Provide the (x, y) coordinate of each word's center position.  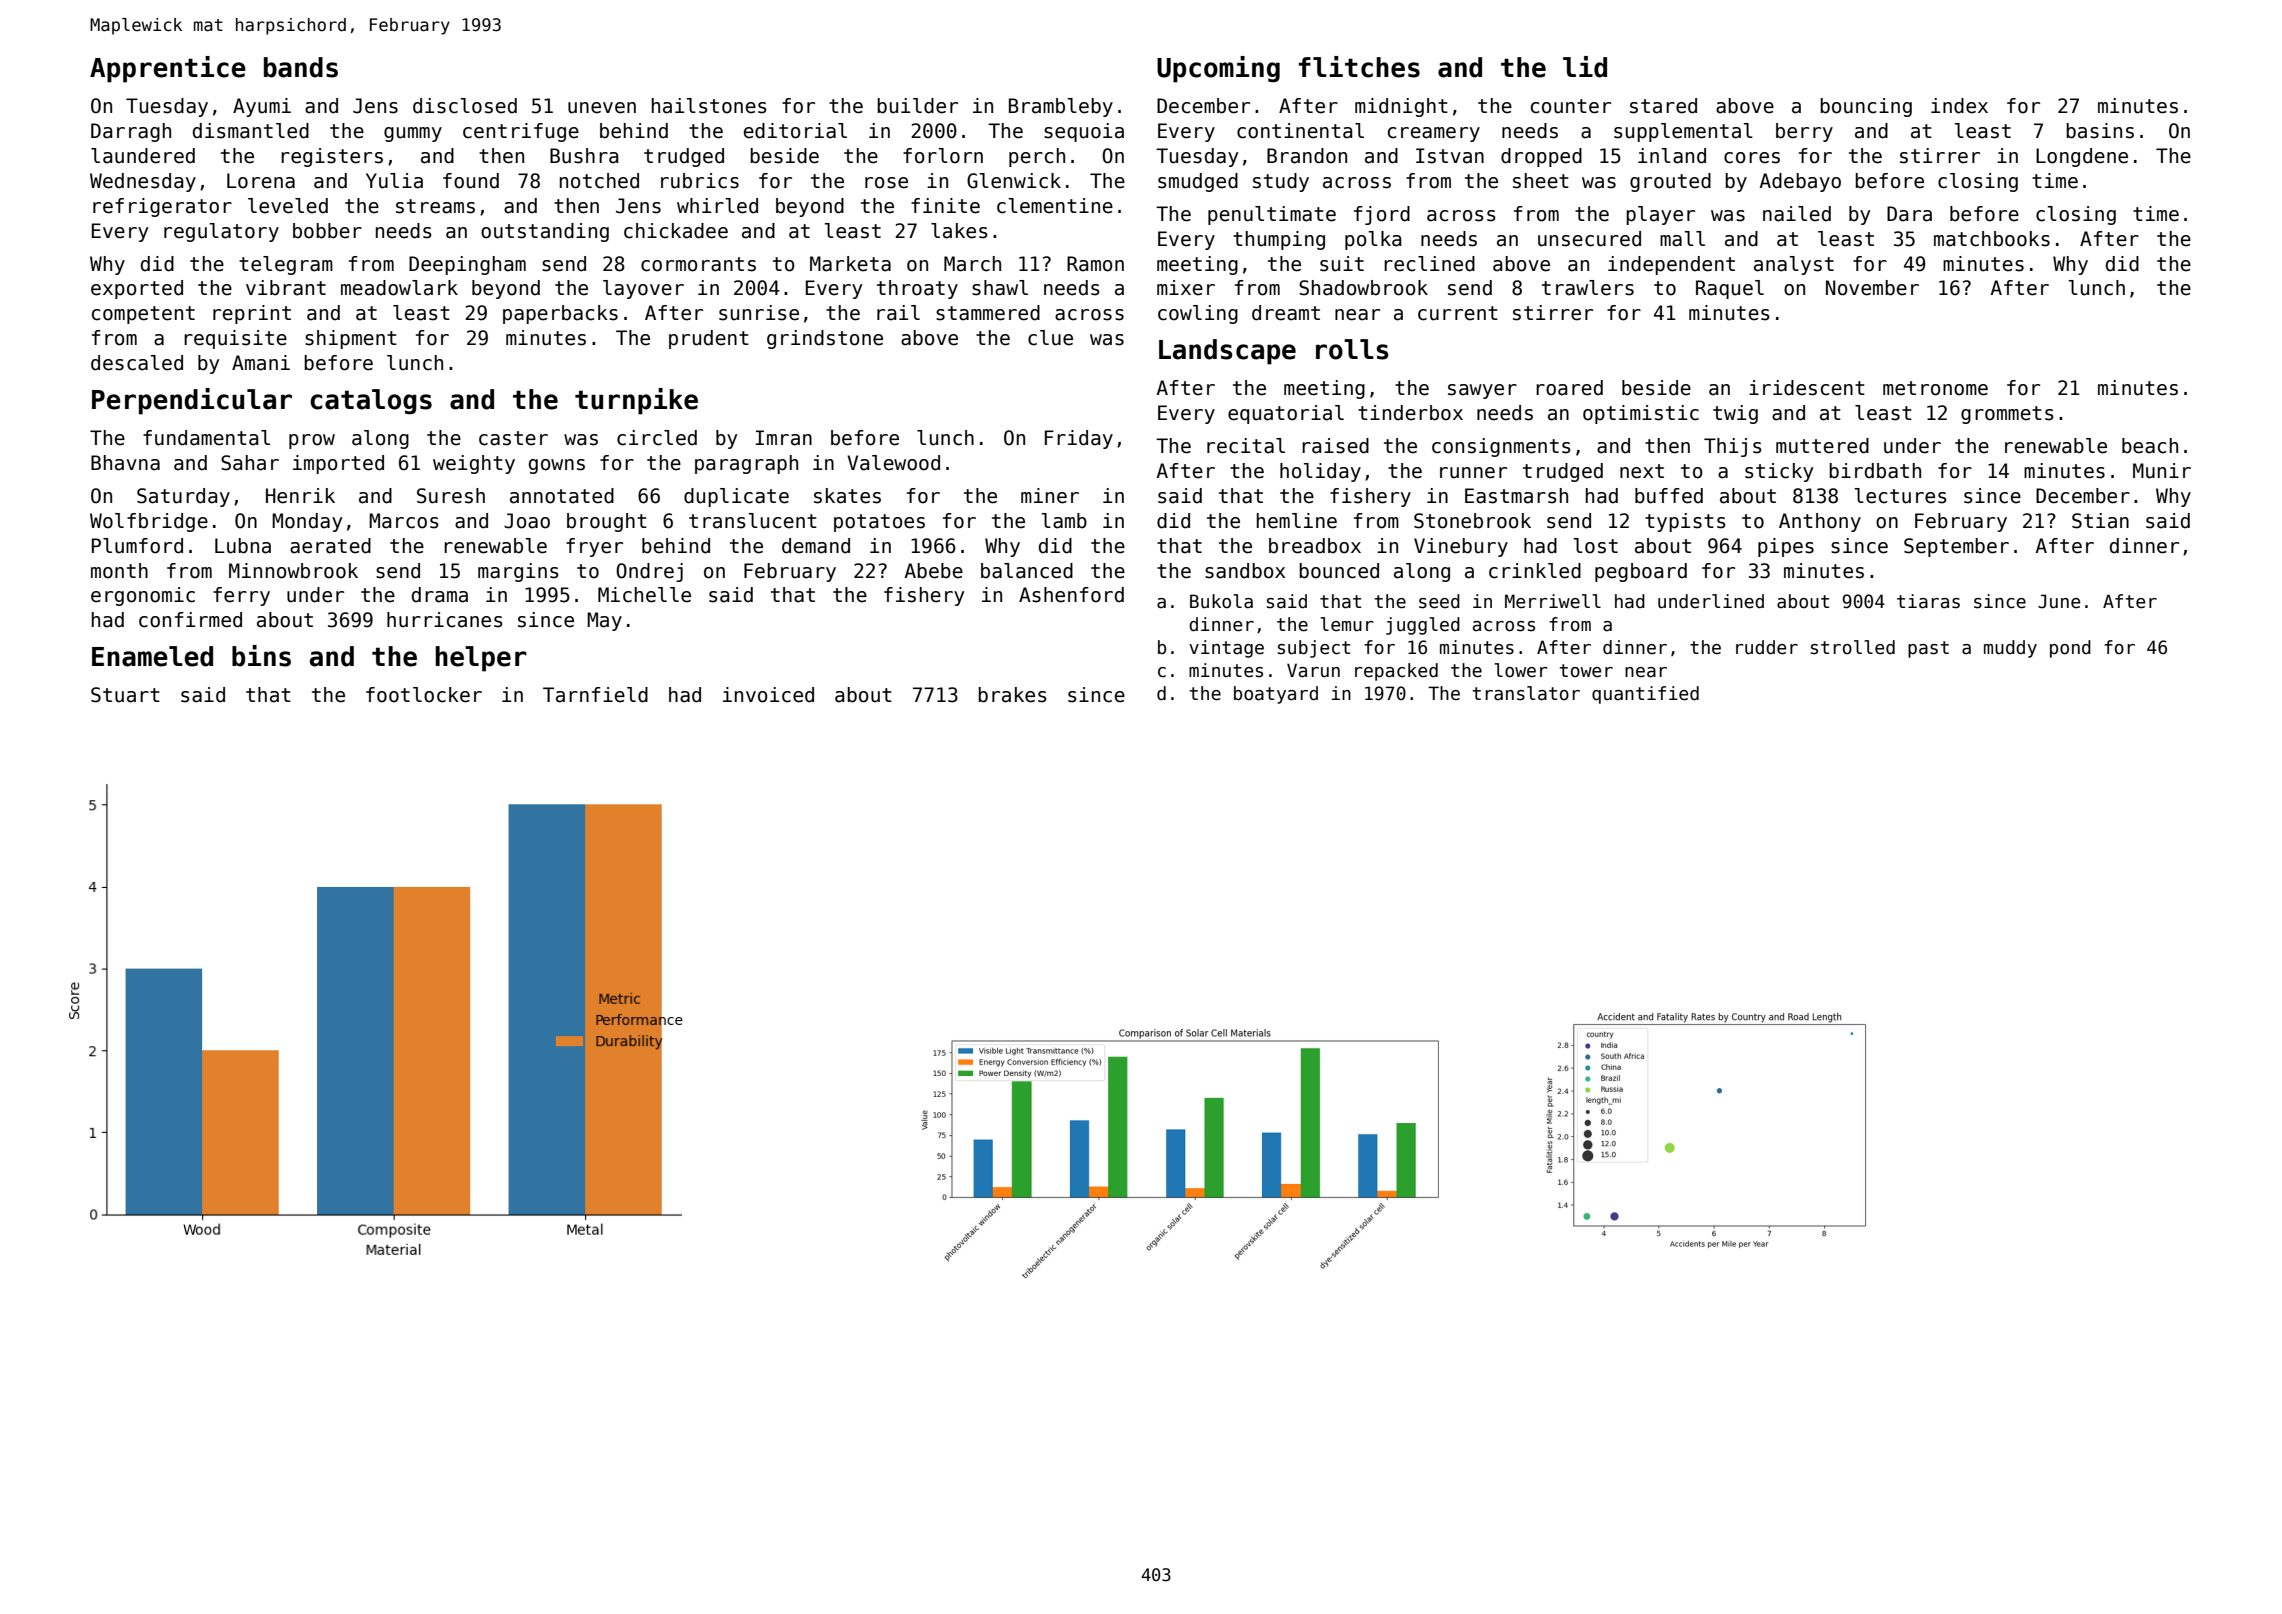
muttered (1822, 446)
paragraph (746, 464)
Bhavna (125, 463)
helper (481, 659)
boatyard (1276, 695)
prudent (709, 339)
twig (1735, 414)
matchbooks (1992, 239)
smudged (1198, 182)
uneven (602, 108)
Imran (784, 438)
